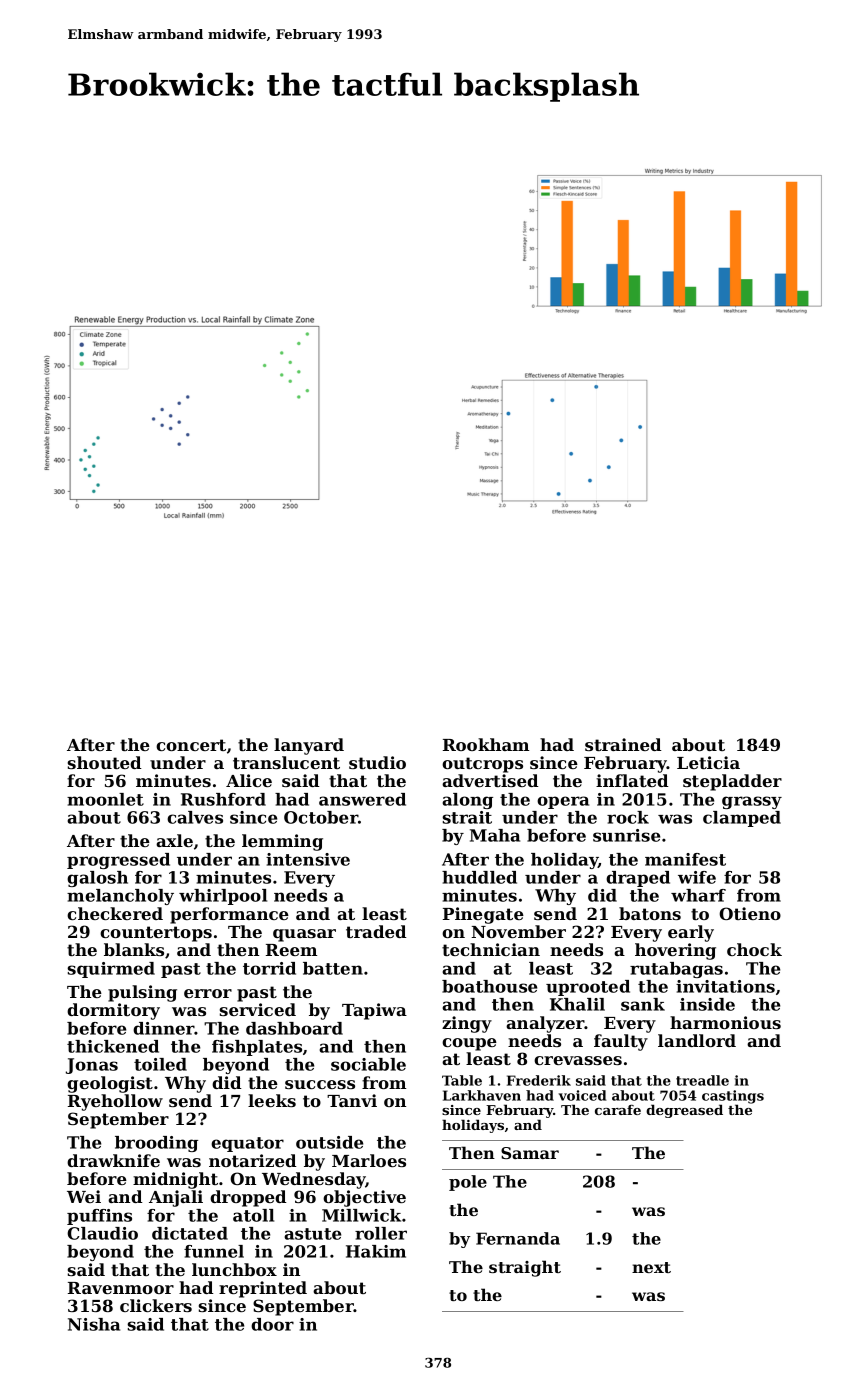 This screenshot has width=849, height=1400. Describe the element at coordinates (369, 1160) in the screenshot. I see `Marloes` at that location.
